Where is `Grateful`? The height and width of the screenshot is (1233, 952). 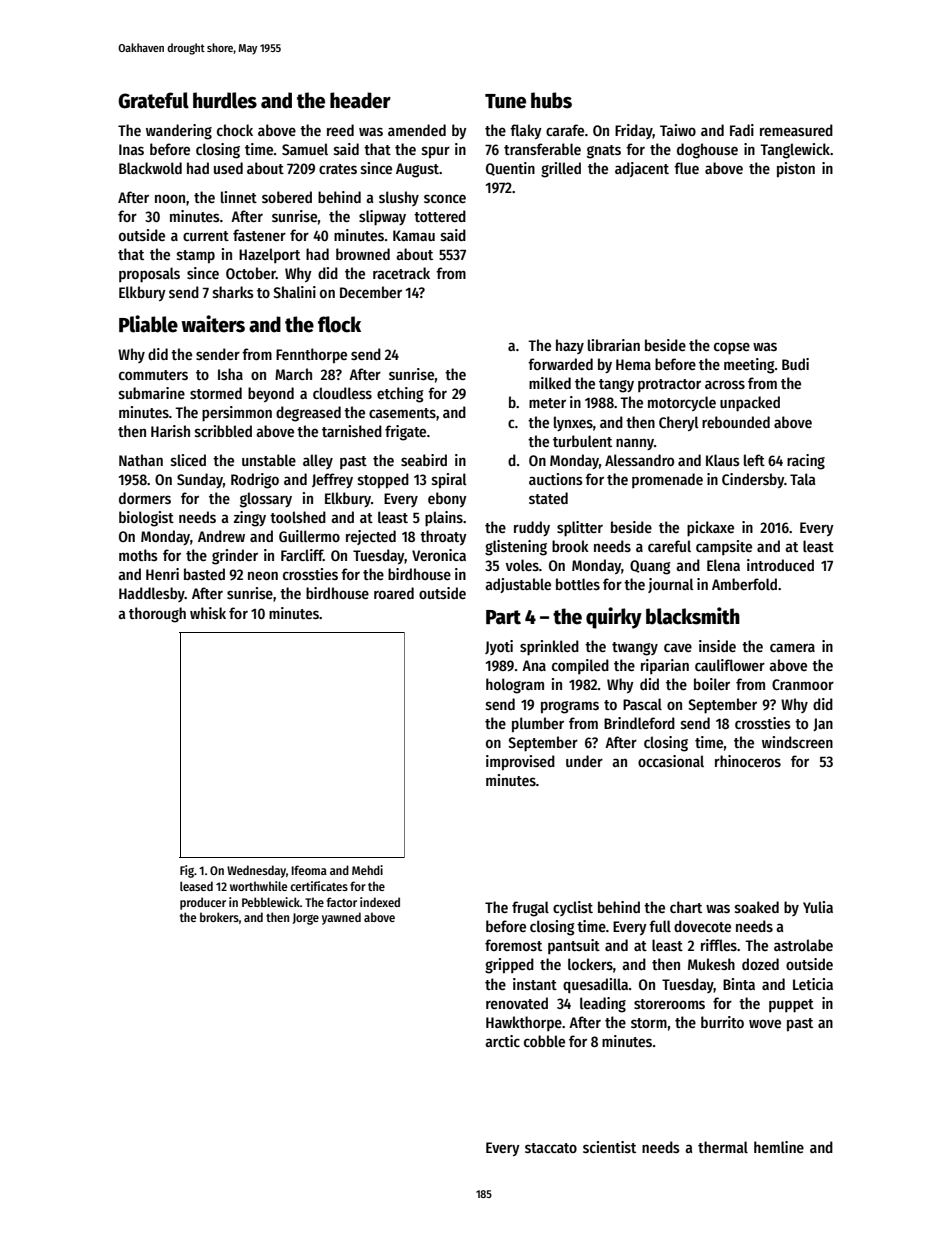
Grateful is located at coordinates (153, 100).
